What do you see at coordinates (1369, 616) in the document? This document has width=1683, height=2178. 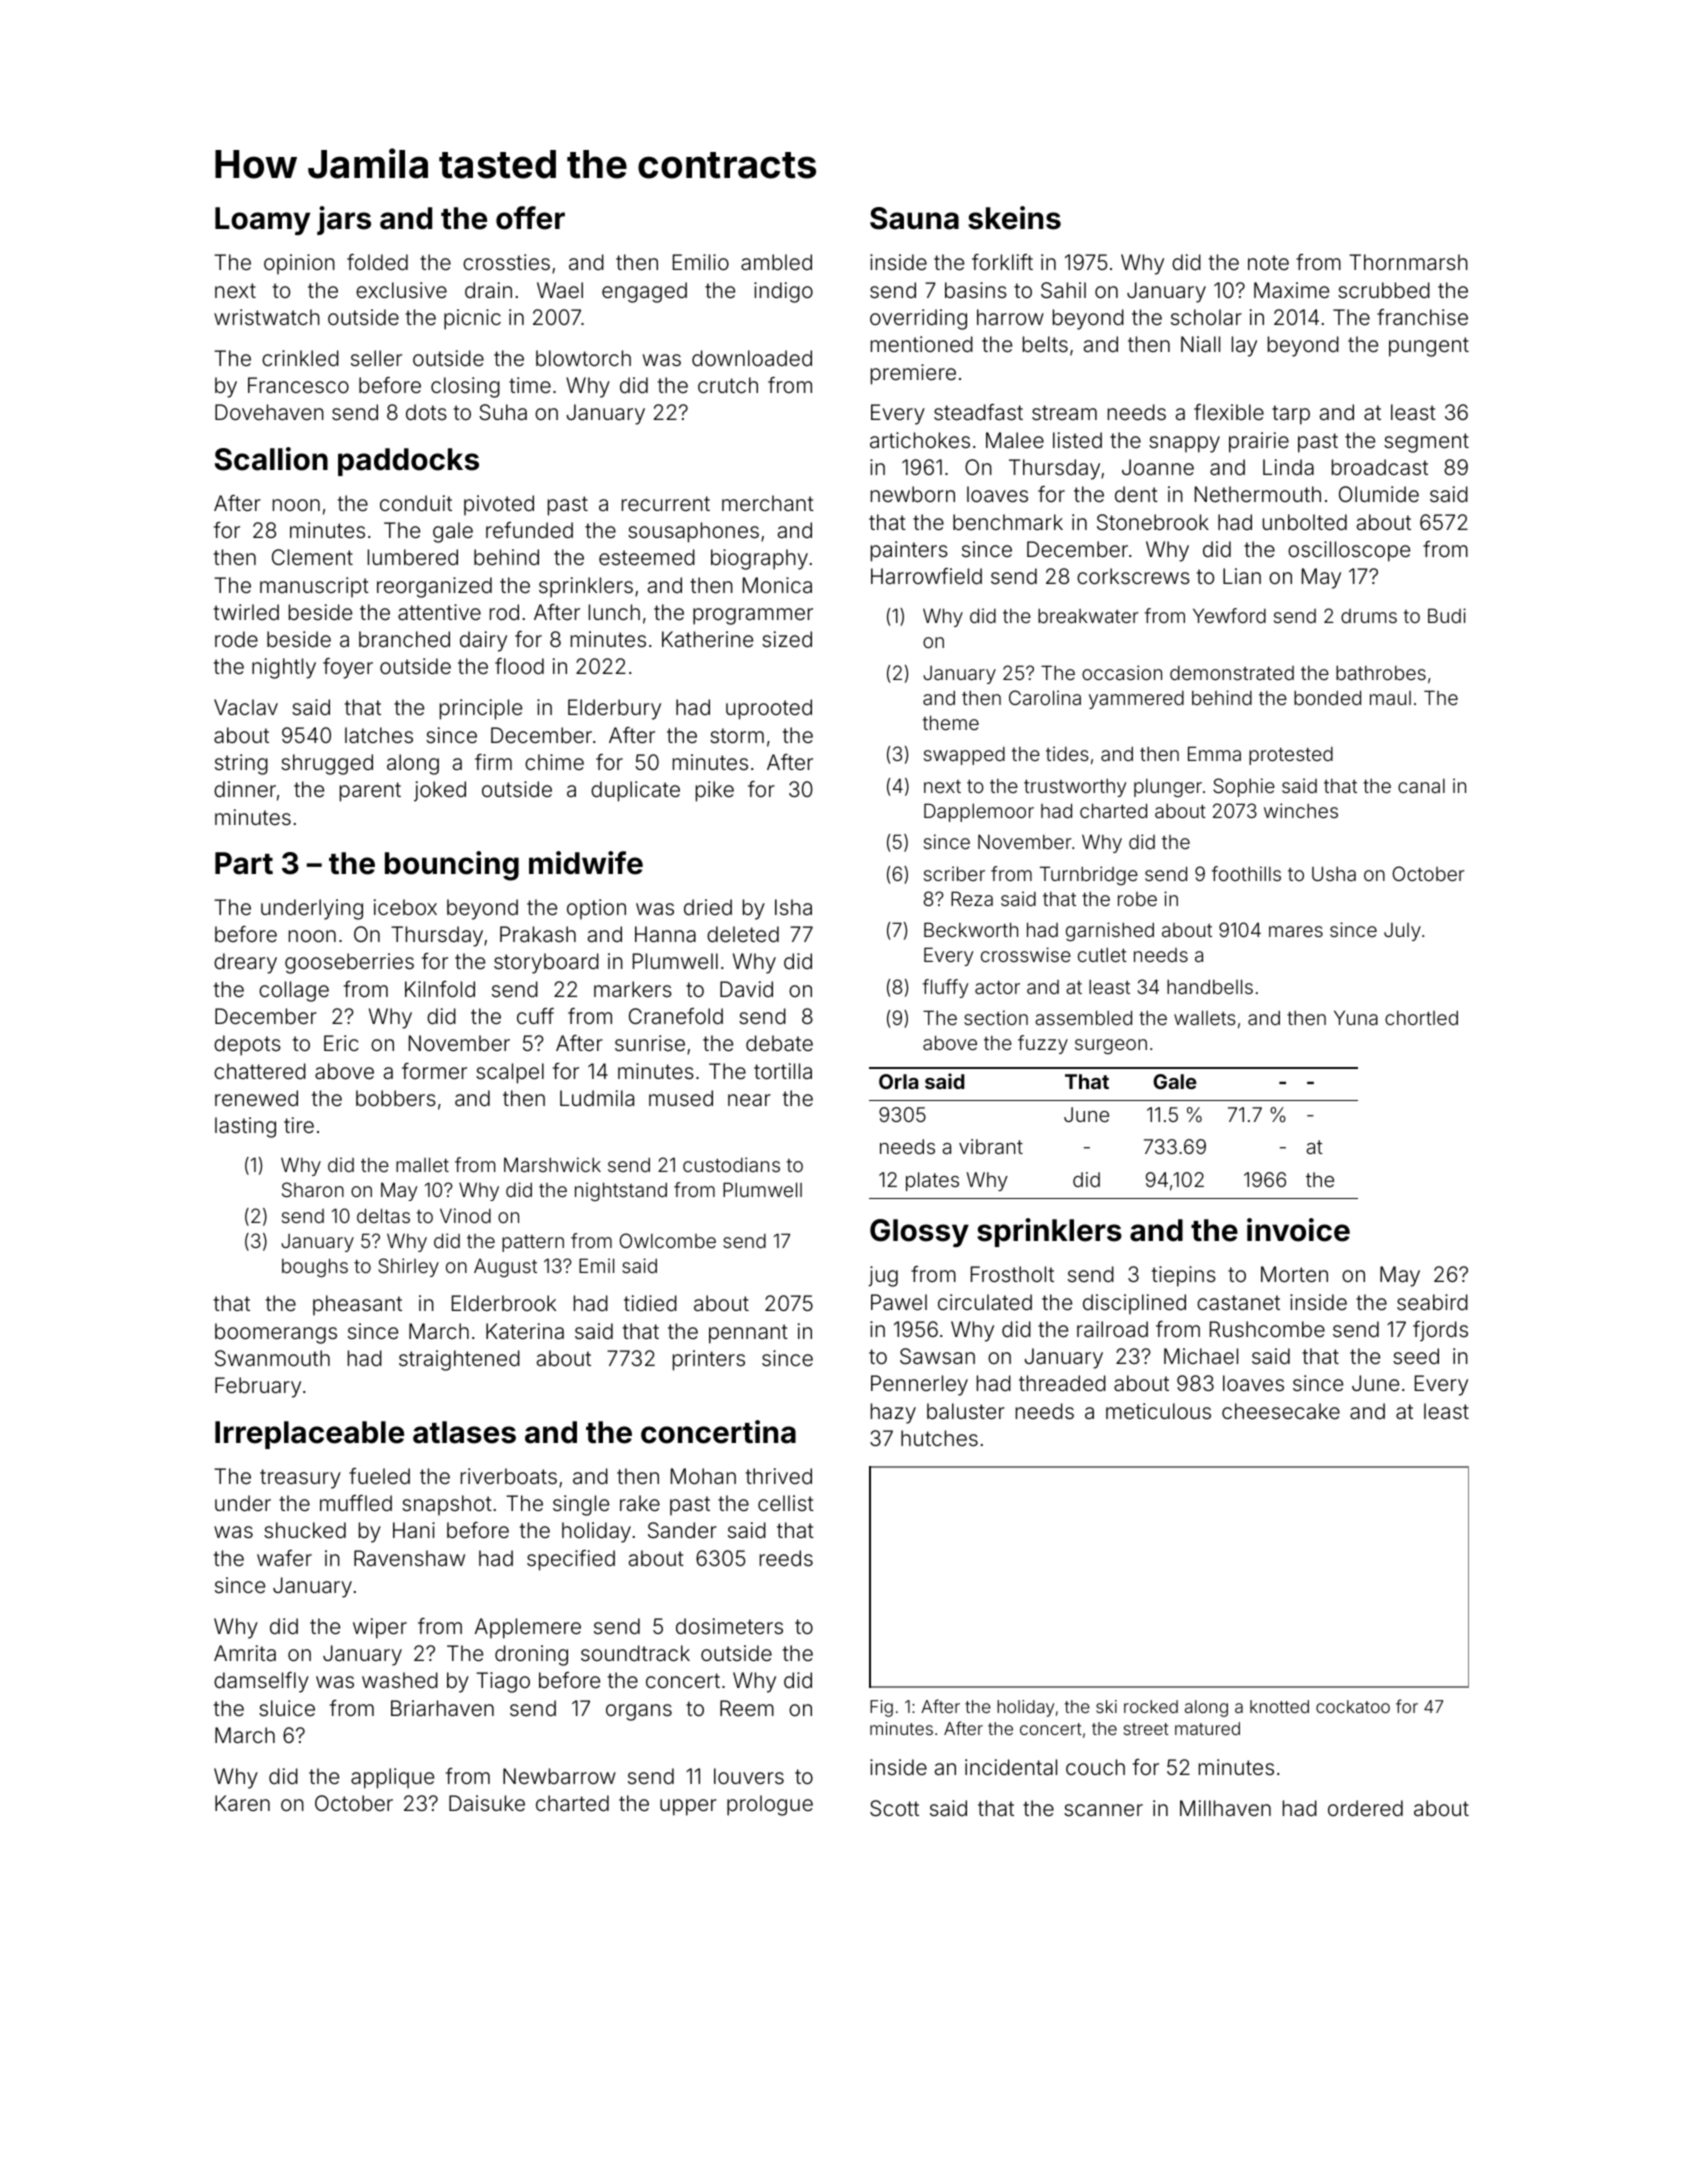 I see `drums` at bounding box center [1369, 616].
